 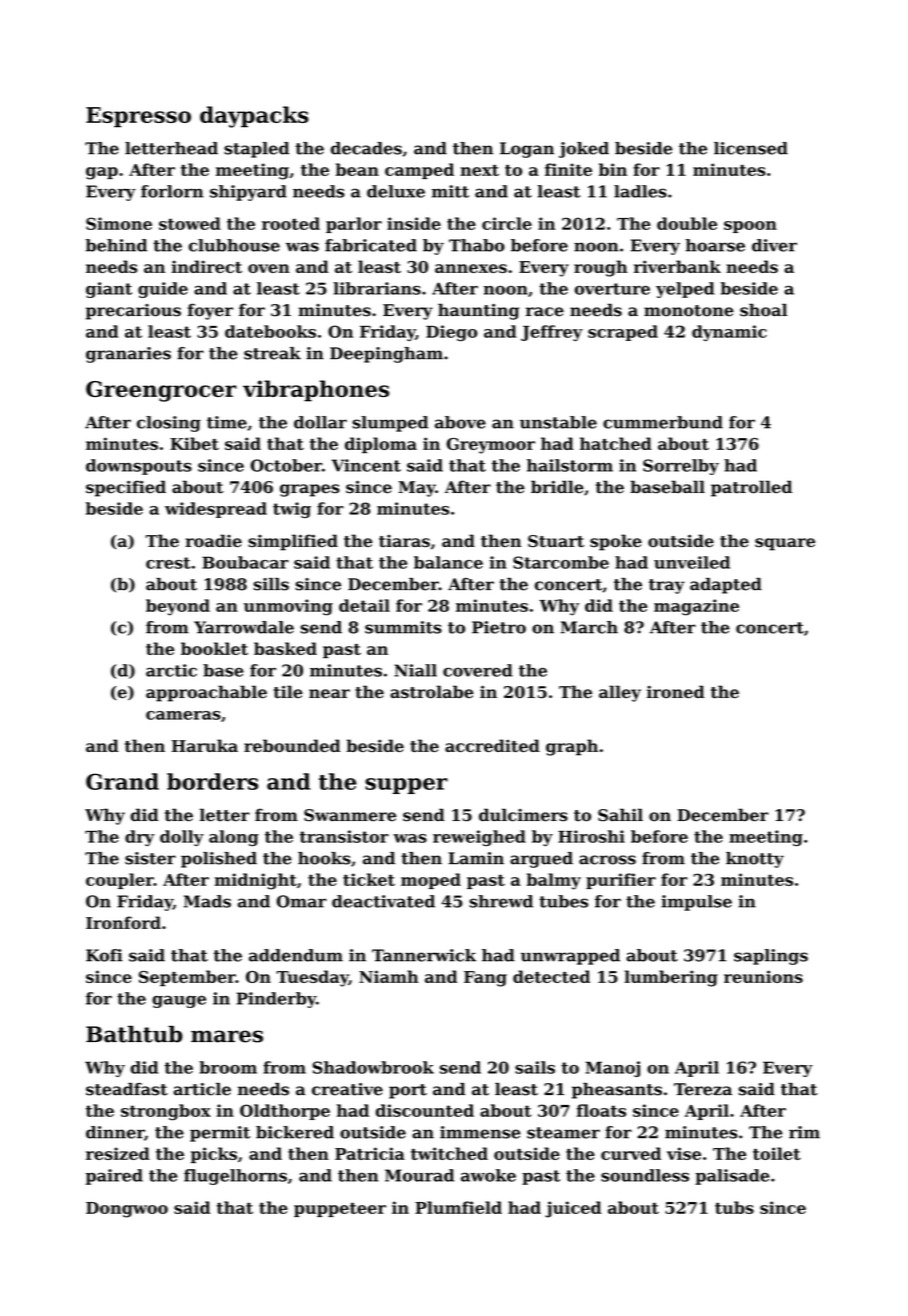 What do you see at coordinates (507, 223) in the document?
I see `circle` at bounding box center [507, 223].
